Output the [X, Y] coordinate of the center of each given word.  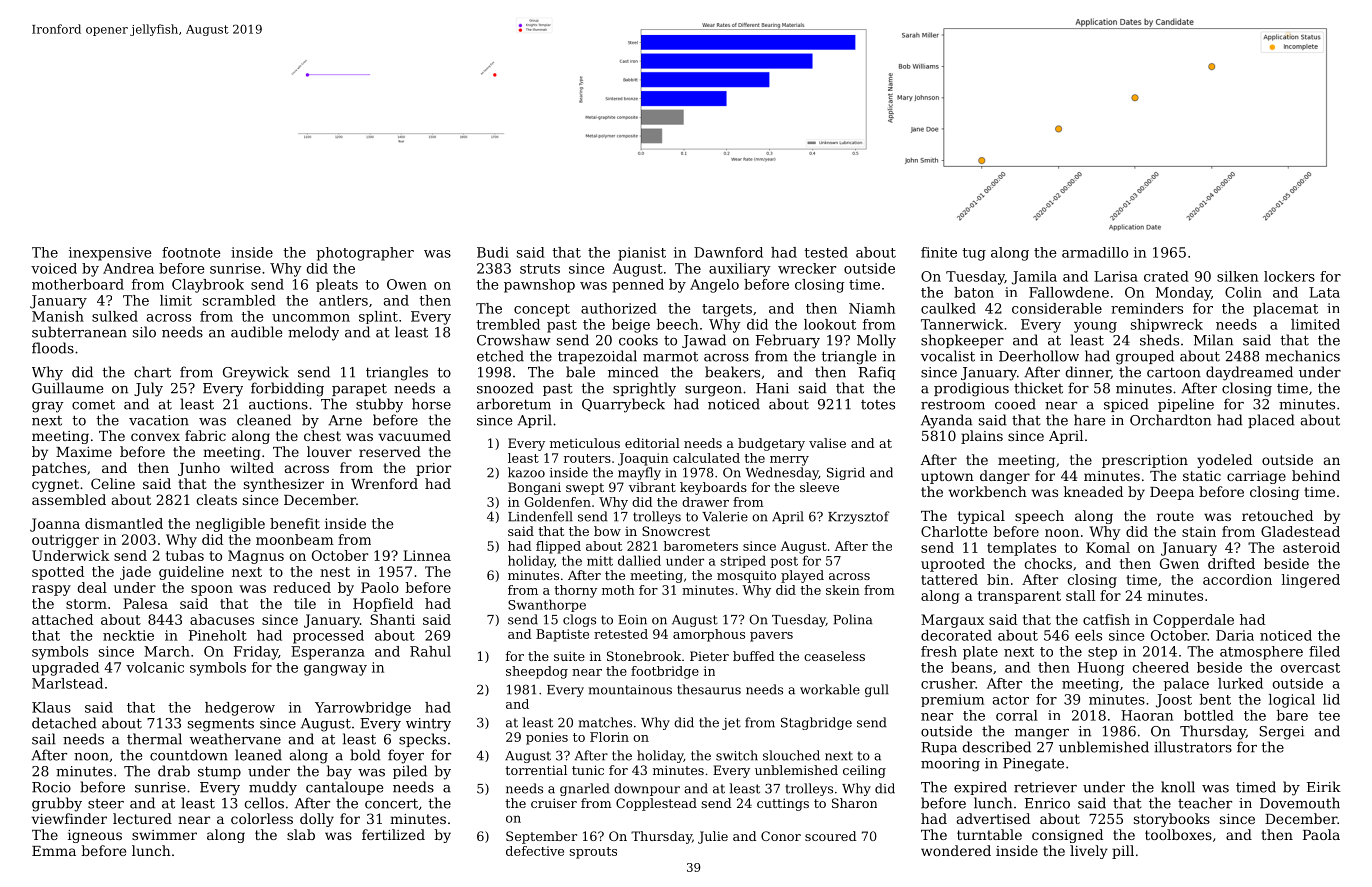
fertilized [393, 834]
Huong [1101, 669]
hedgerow [240, 709]
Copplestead [656, 804]
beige [631, 326]
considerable [1057, 308]
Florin [609, 737]
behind [1316, 475]
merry [789, 461]
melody [313, 333]
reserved [390, 451]
